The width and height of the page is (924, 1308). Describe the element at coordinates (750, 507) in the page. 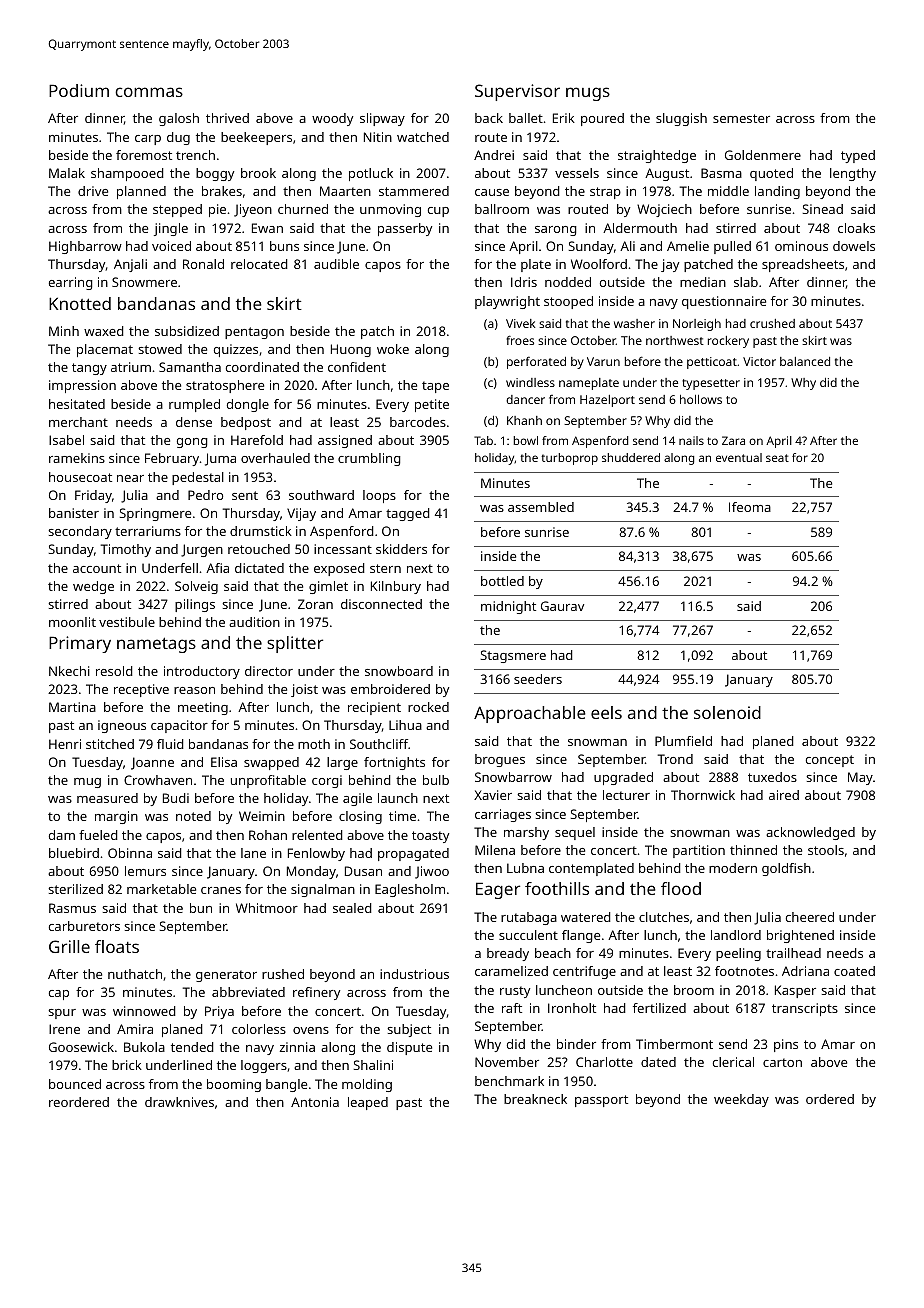

I see `Ifeoma` at that location.
